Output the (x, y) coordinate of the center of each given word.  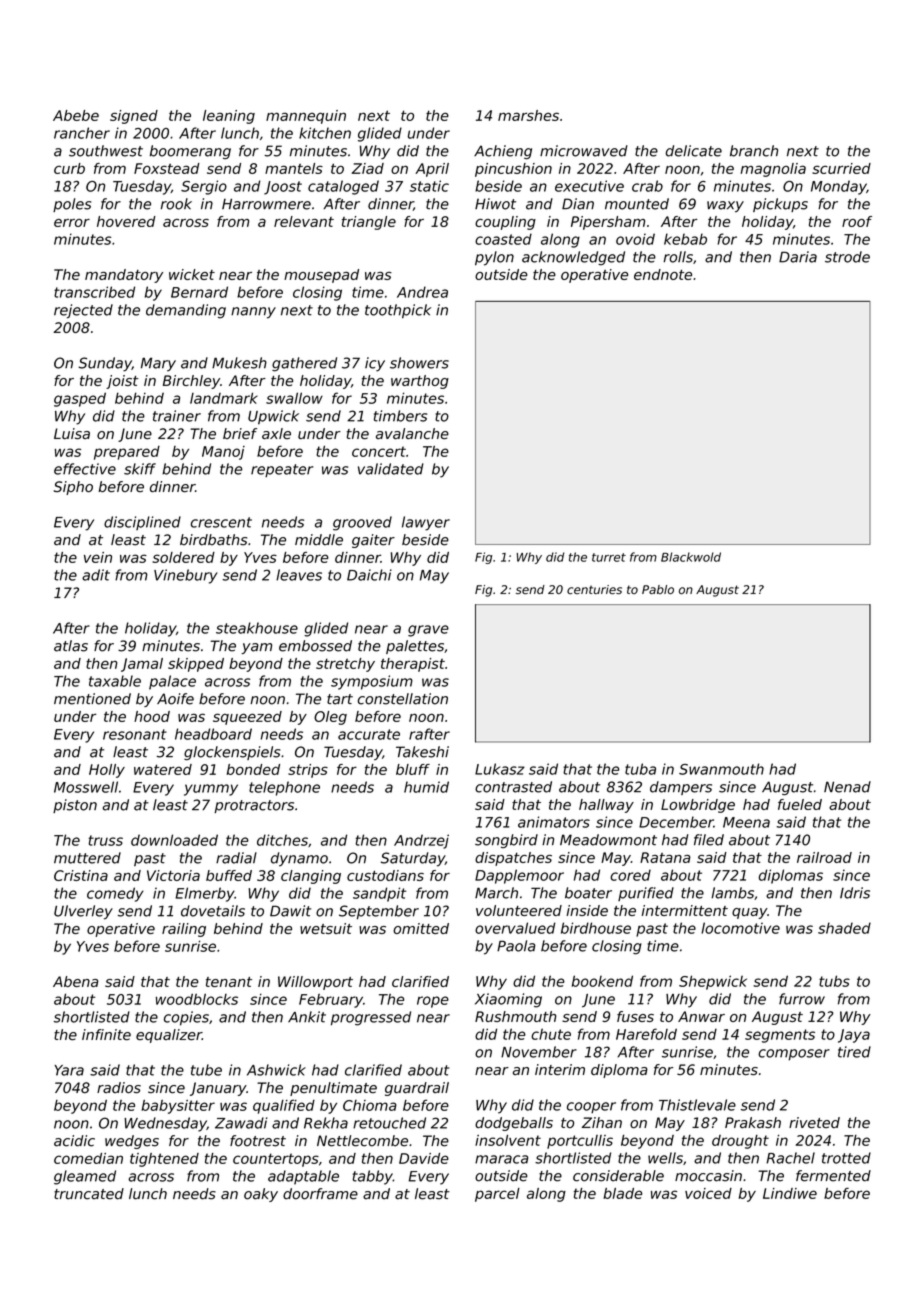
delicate (694, 151)
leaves (299, 575)
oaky (261, 1195)
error (72, 223)
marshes (528, 115)
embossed (315, 646)
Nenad (847, 787)
